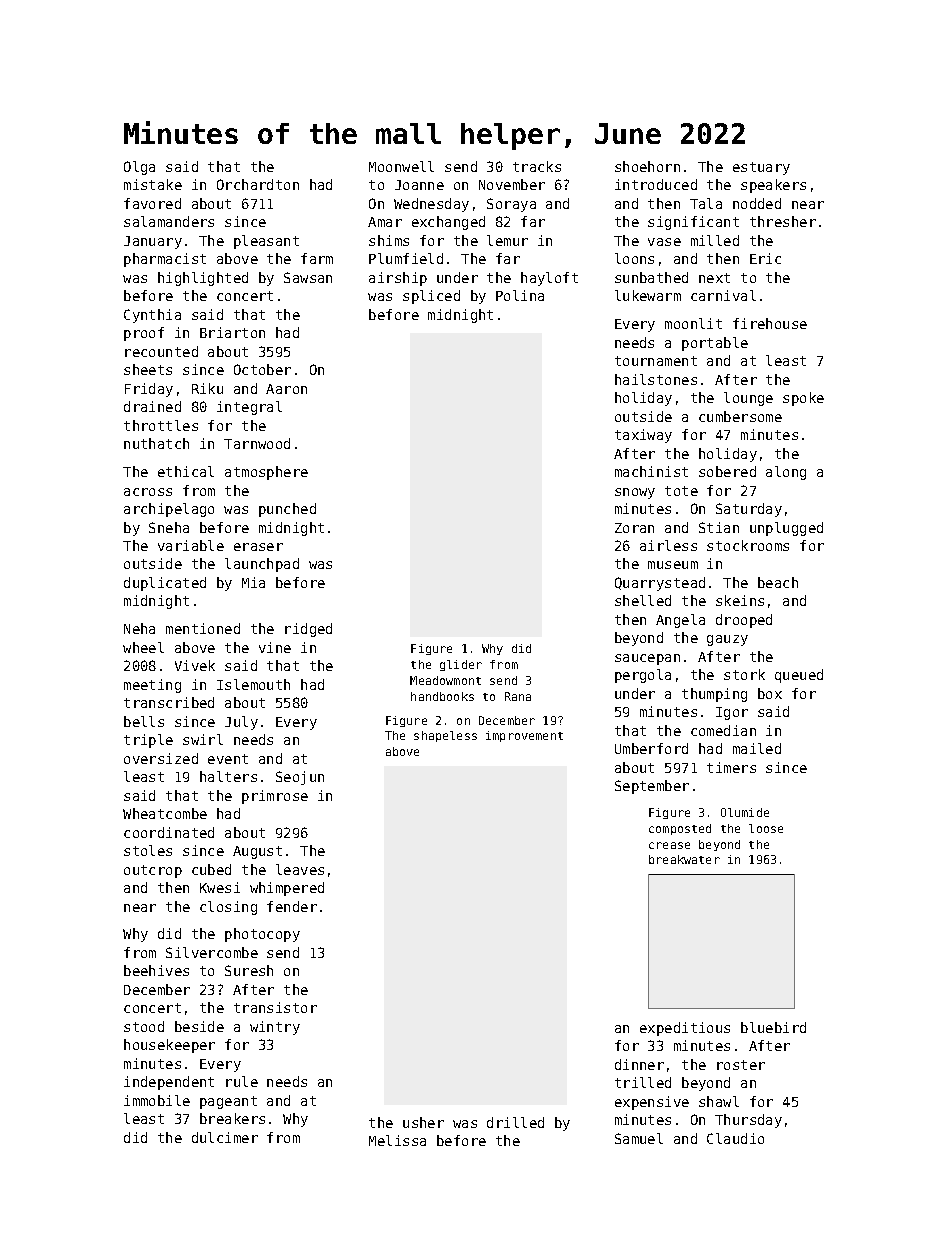 Image resolution: width=952 pixels, height=1233 pixels. Describe the element at coordinates (401, 166) in the image. I see `Moonwell` at that location.
